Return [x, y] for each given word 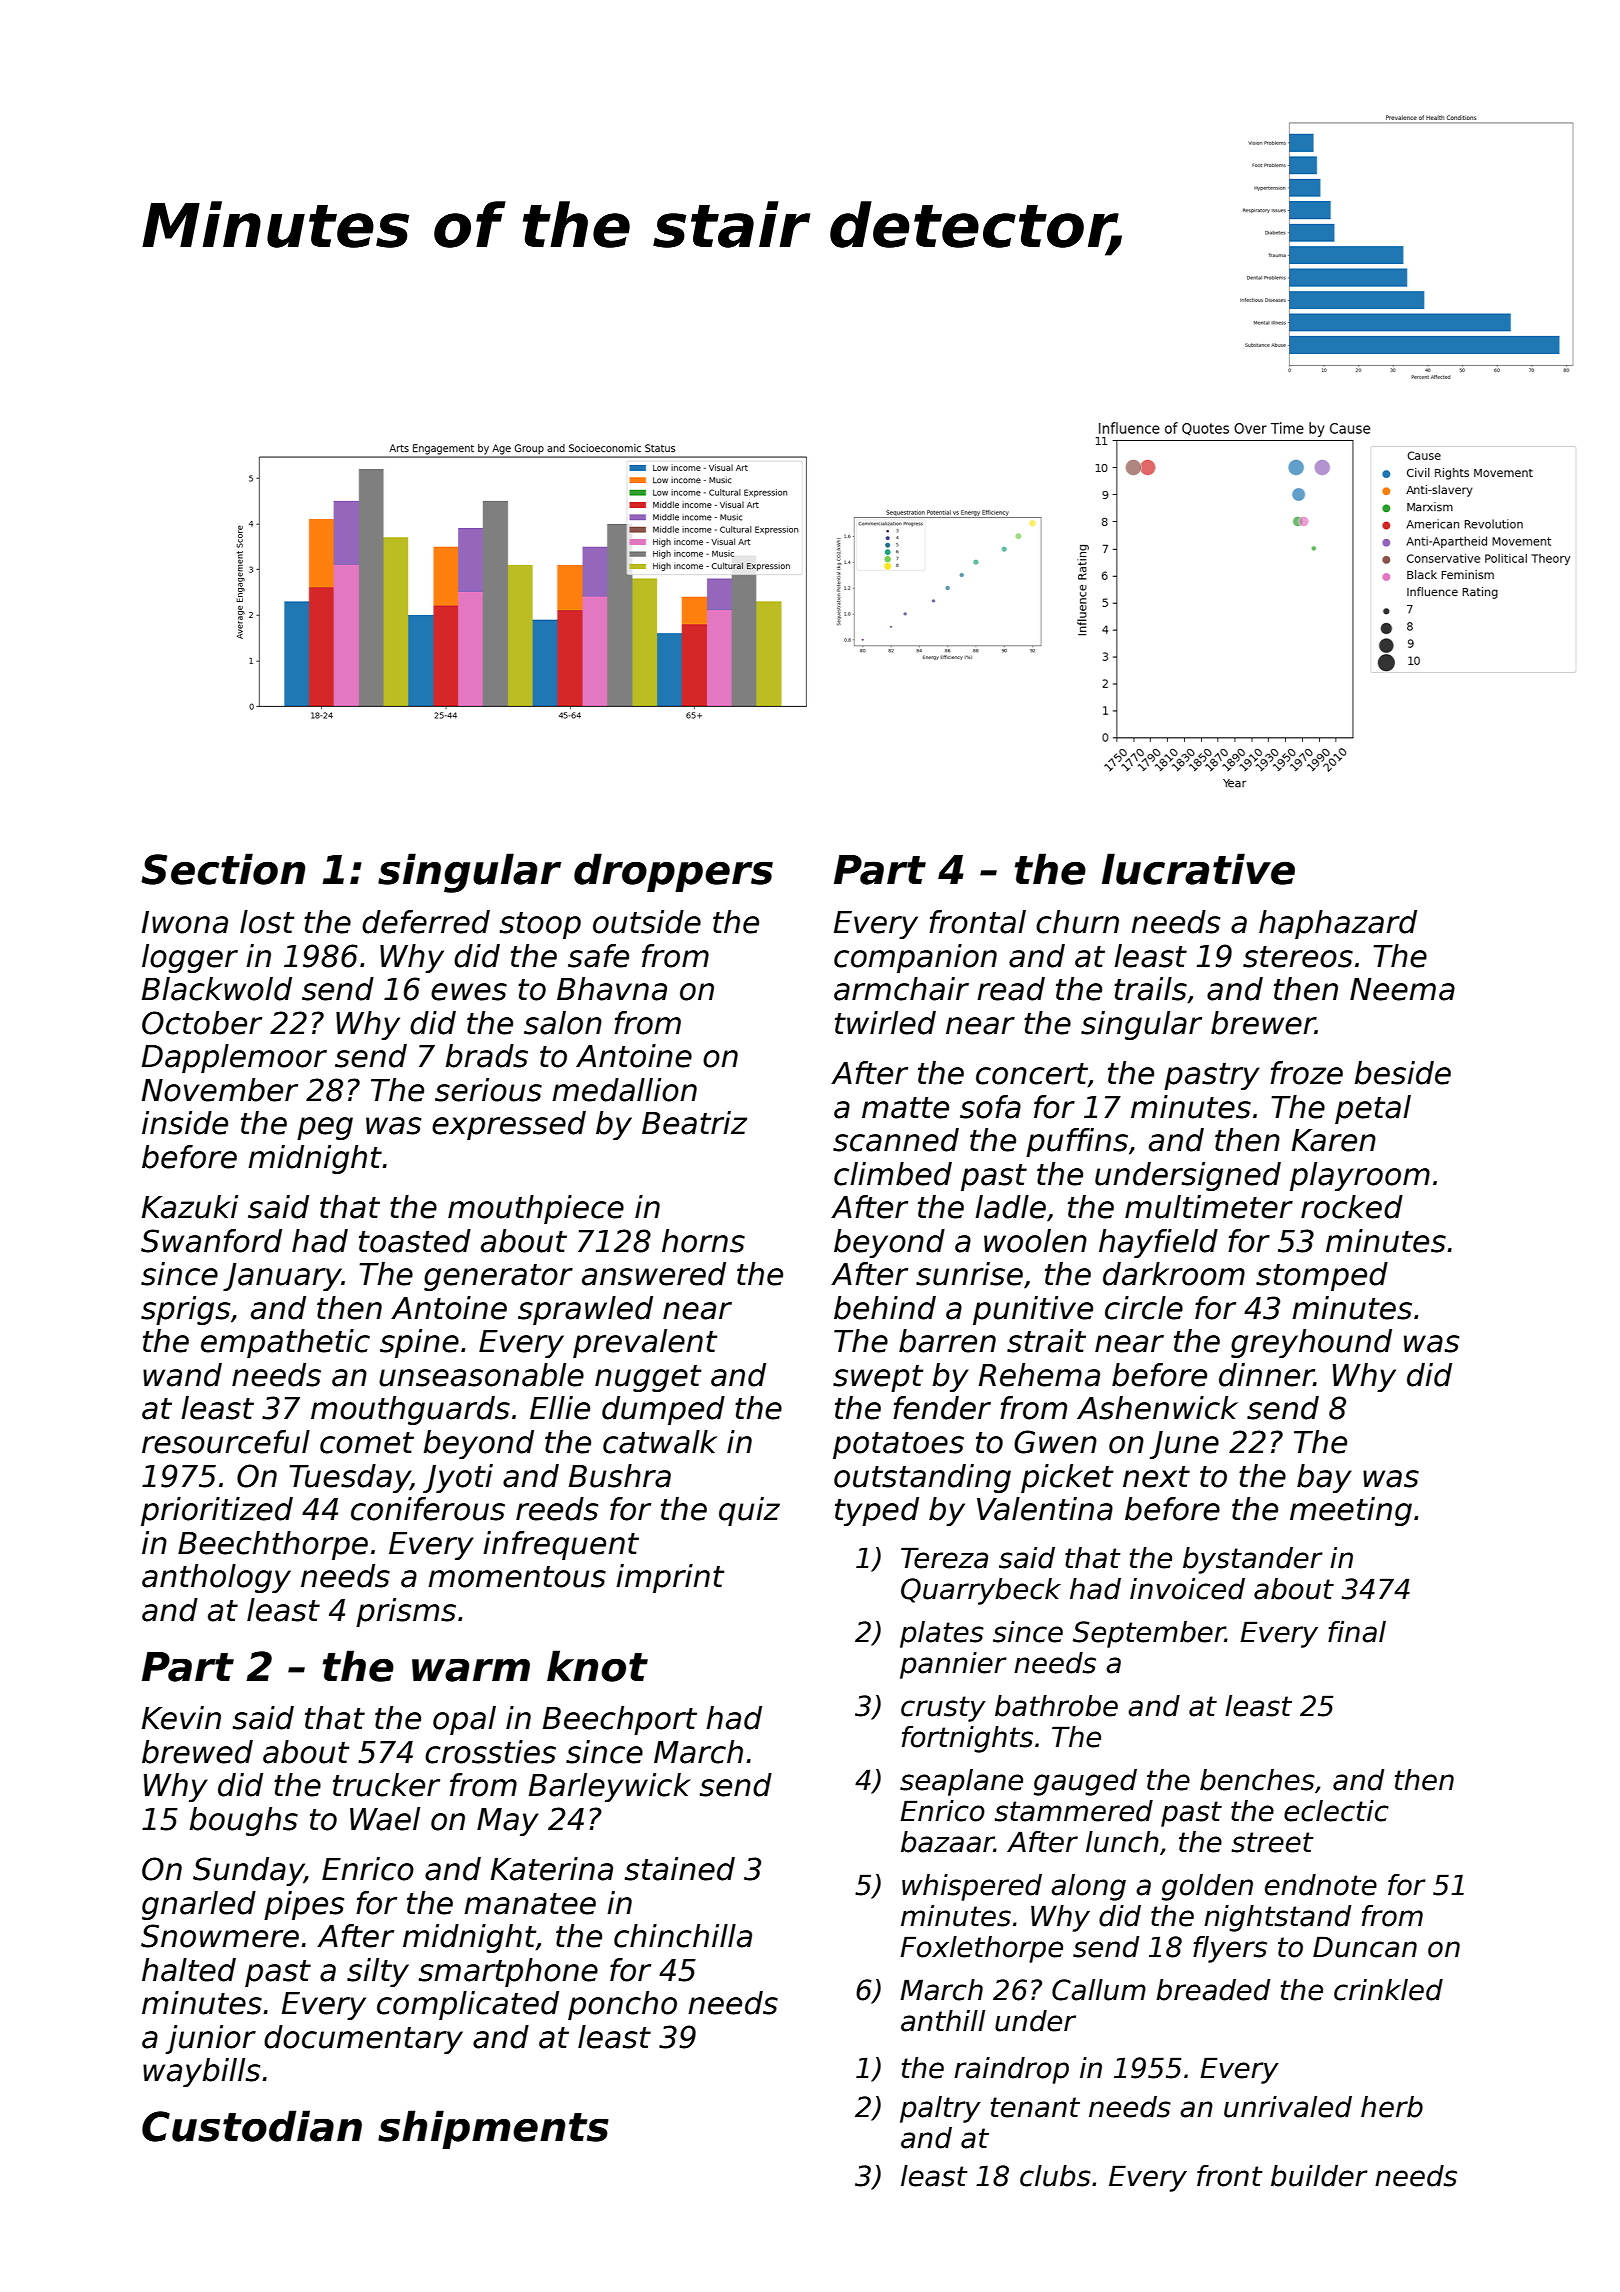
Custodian [252, 2126]
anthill [943, 2021]
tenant [1035, 2107]
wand [182, 1375]
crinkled [1388, 1990]
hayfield [1158, 1243]
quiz [749, 1511]
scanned [896, 1140]
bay [1324, 1478]
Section [223, 869]
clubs [1055, 2176]
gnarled [199, 1905]
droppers [673, 872]
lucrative [1198, 869]
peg [325, 1128]
